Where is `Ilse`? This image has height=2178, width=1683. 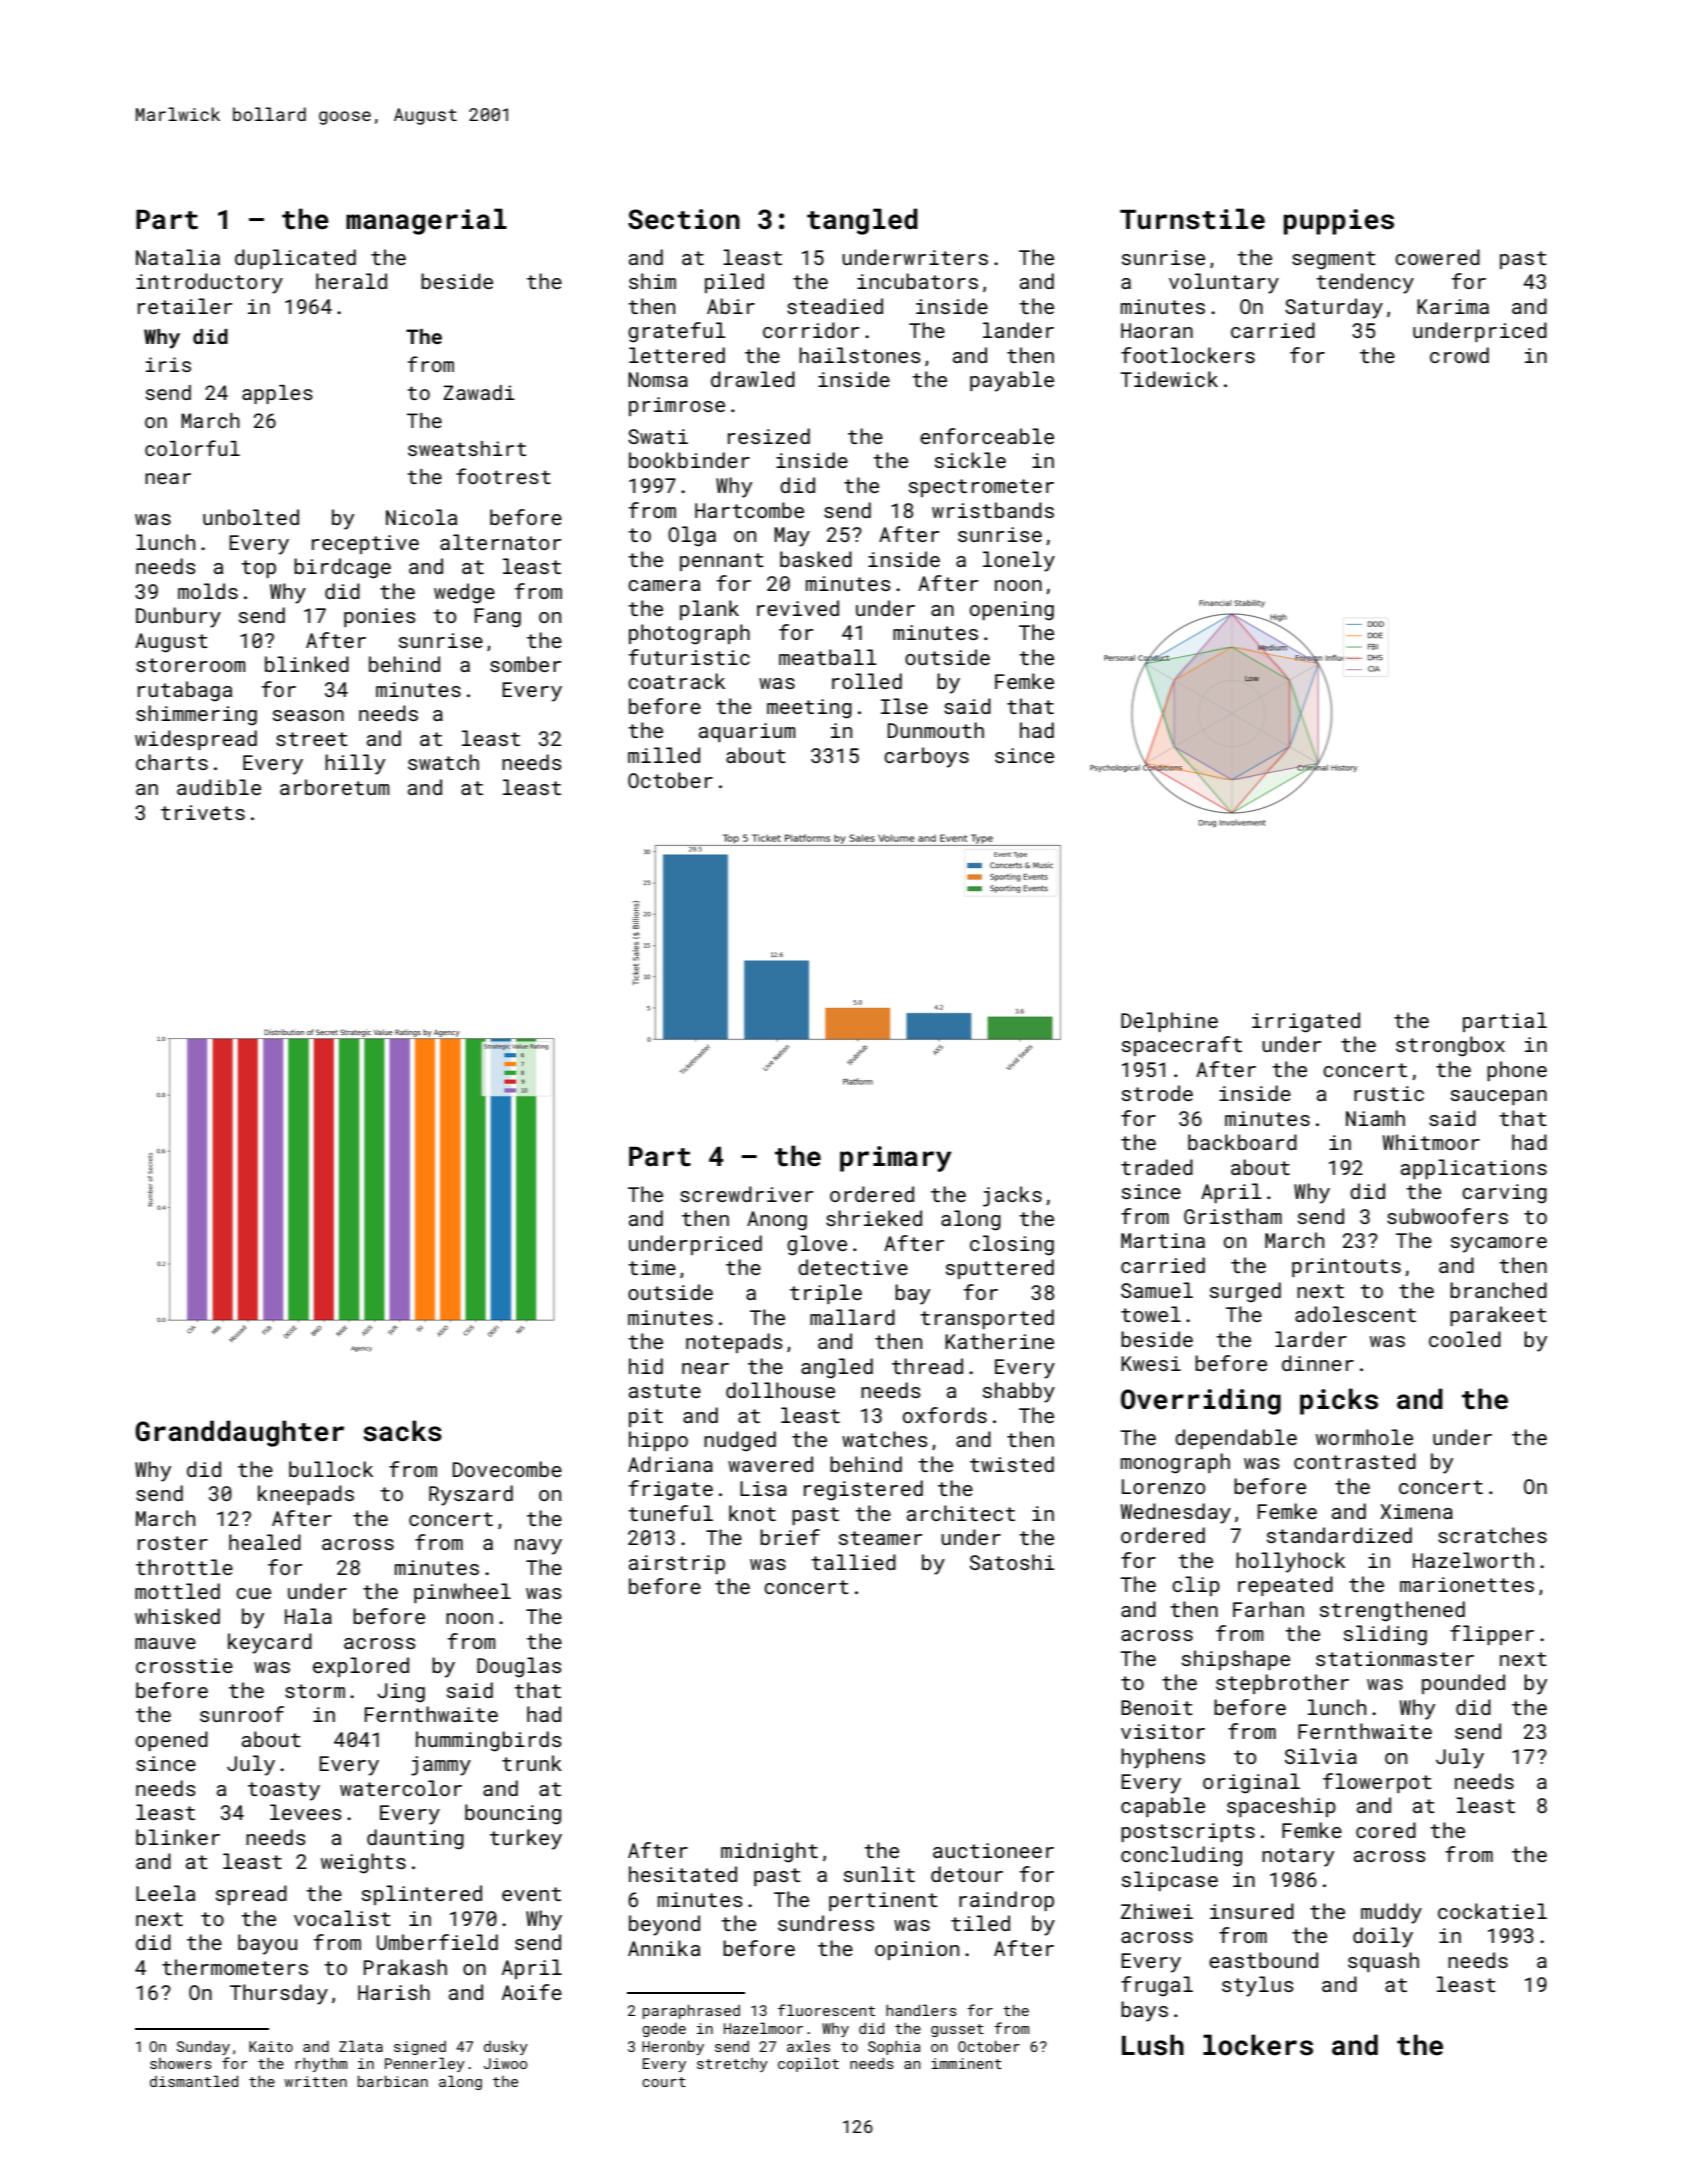
Ilse is located at coordinates (904, 706).
